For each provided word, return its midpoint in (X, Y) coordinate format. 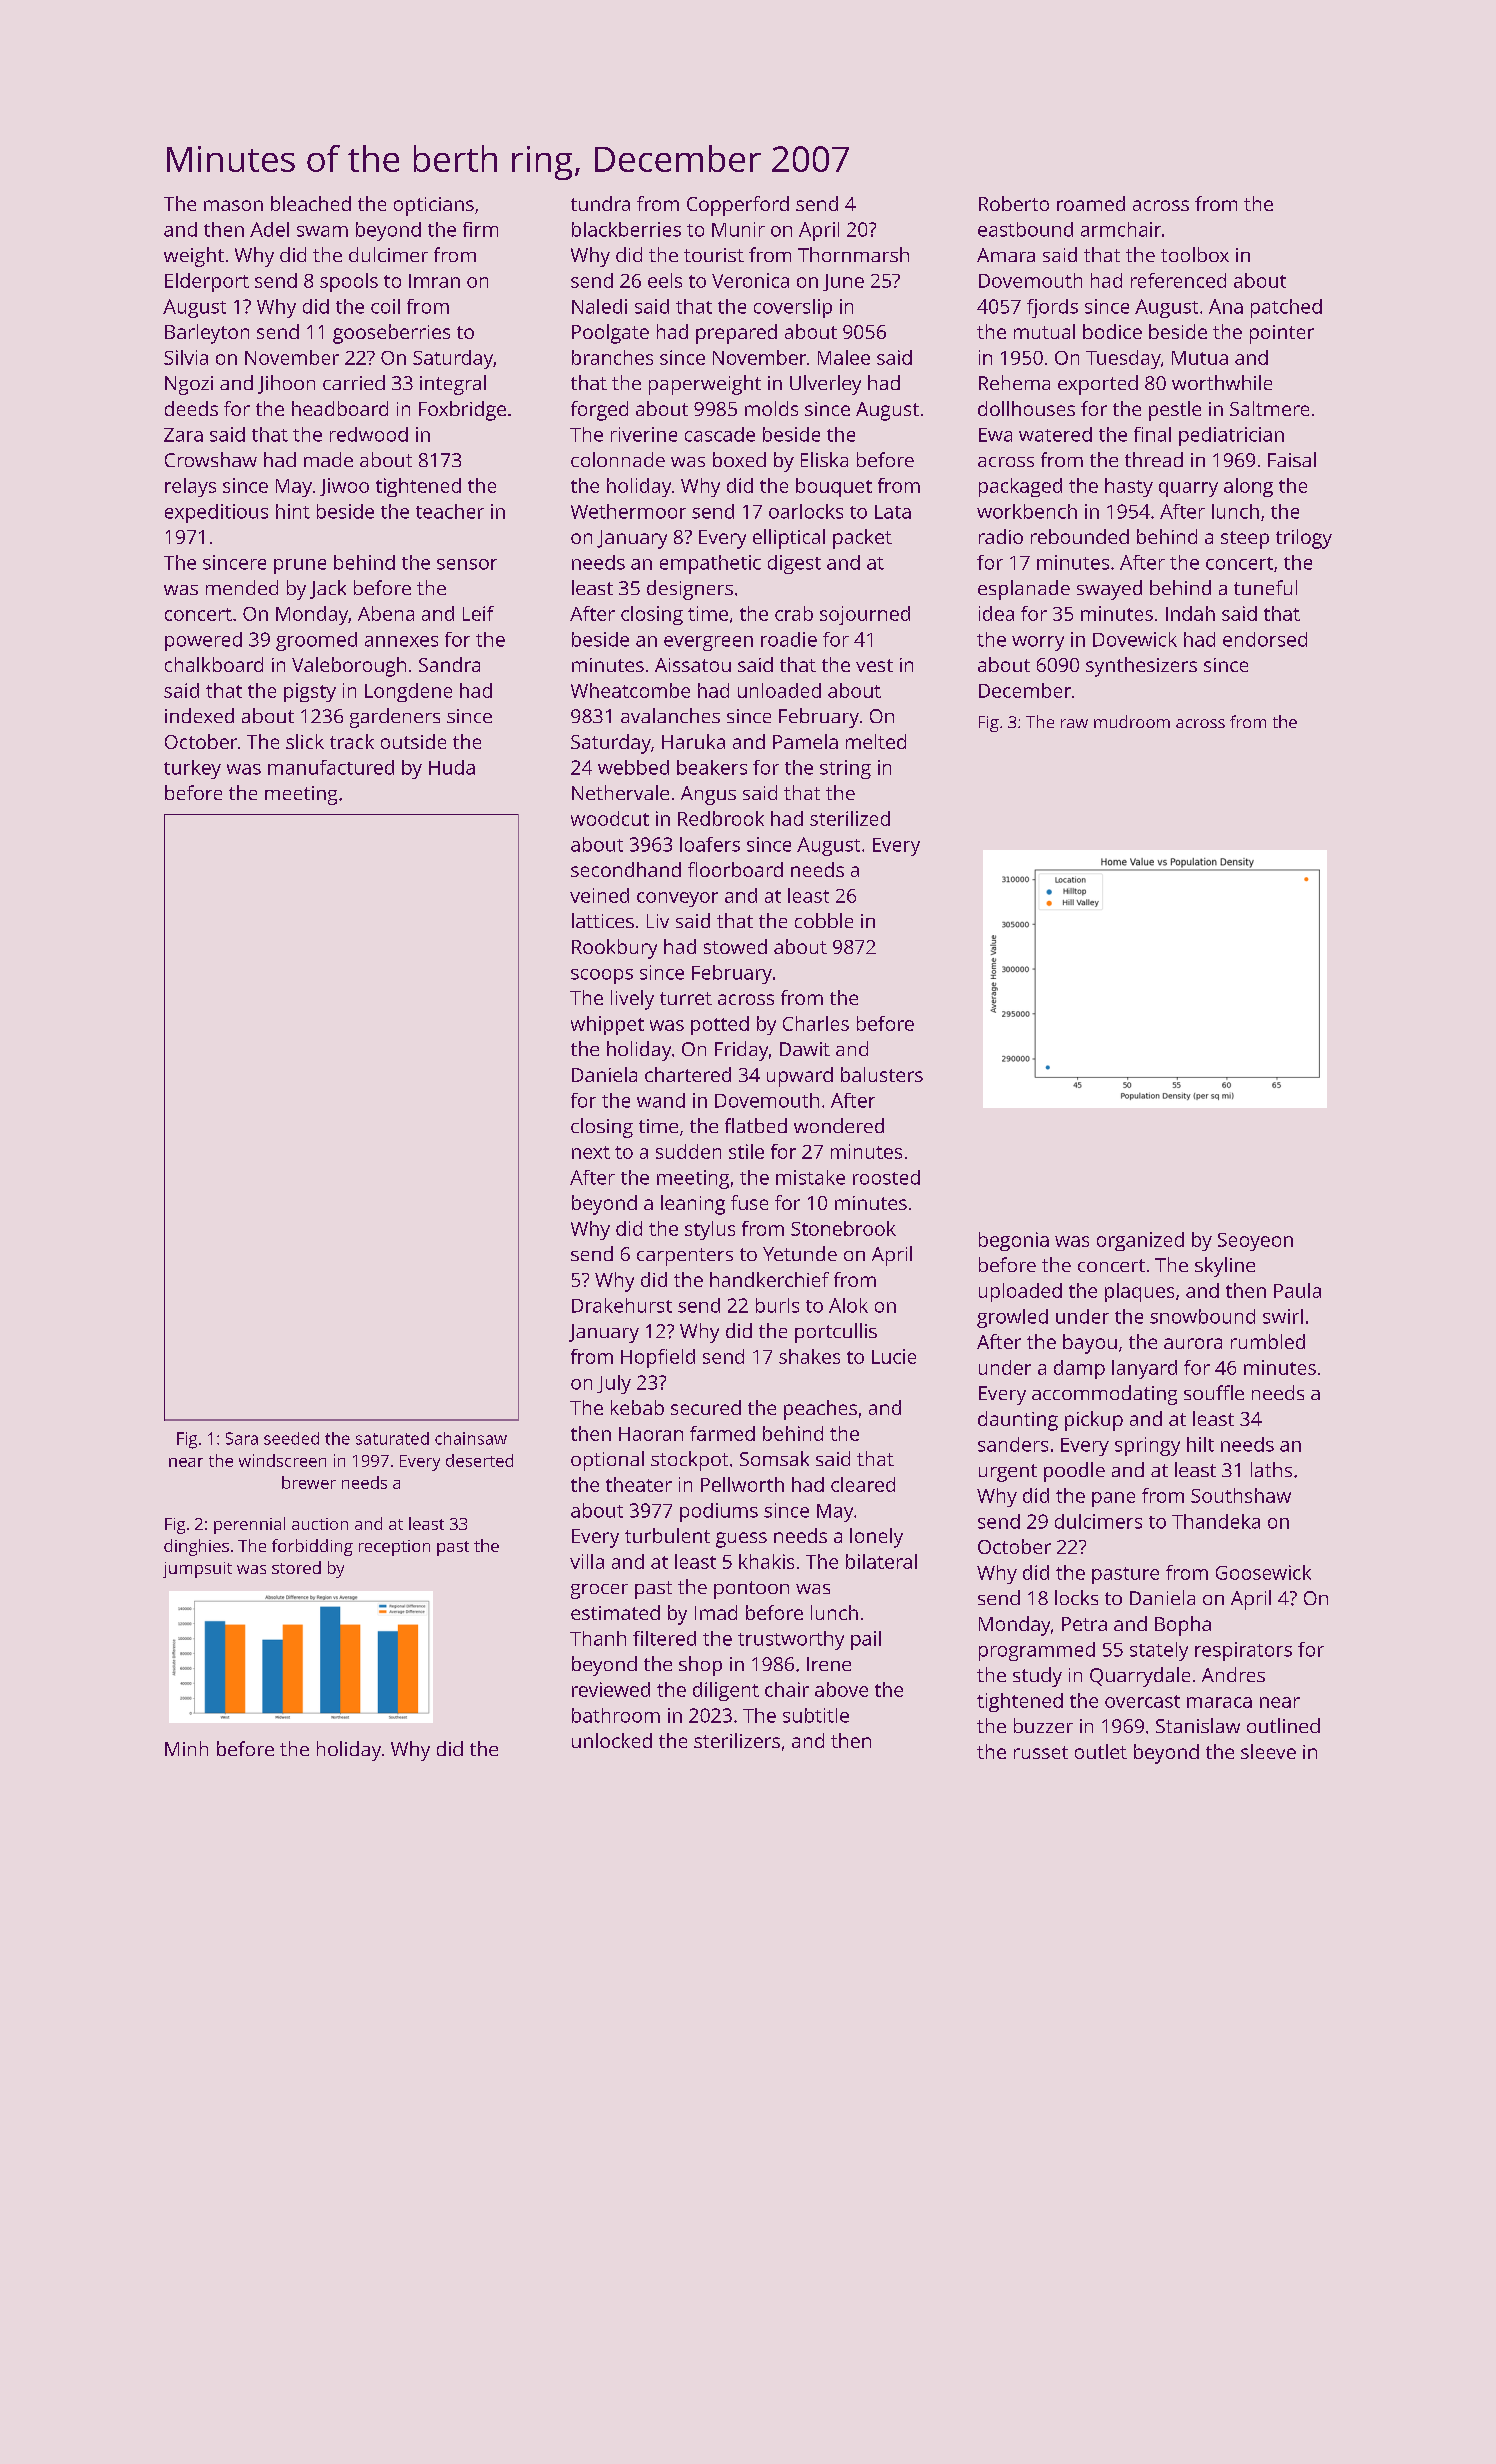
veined (599, 895)
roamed (1091, 203)
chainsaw (471, 1438)
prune (300, 566)
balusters (882, 1074)
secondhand (626, 869)
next (591, 1152)
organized (1140, 1241)
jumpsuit (197, 1570)
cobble (824, 920)
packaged (1020, 487)
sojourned (865, 615)
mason (233, 205)
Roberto (1014, 203)
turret (686, 998)
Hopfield (658, 1358)
